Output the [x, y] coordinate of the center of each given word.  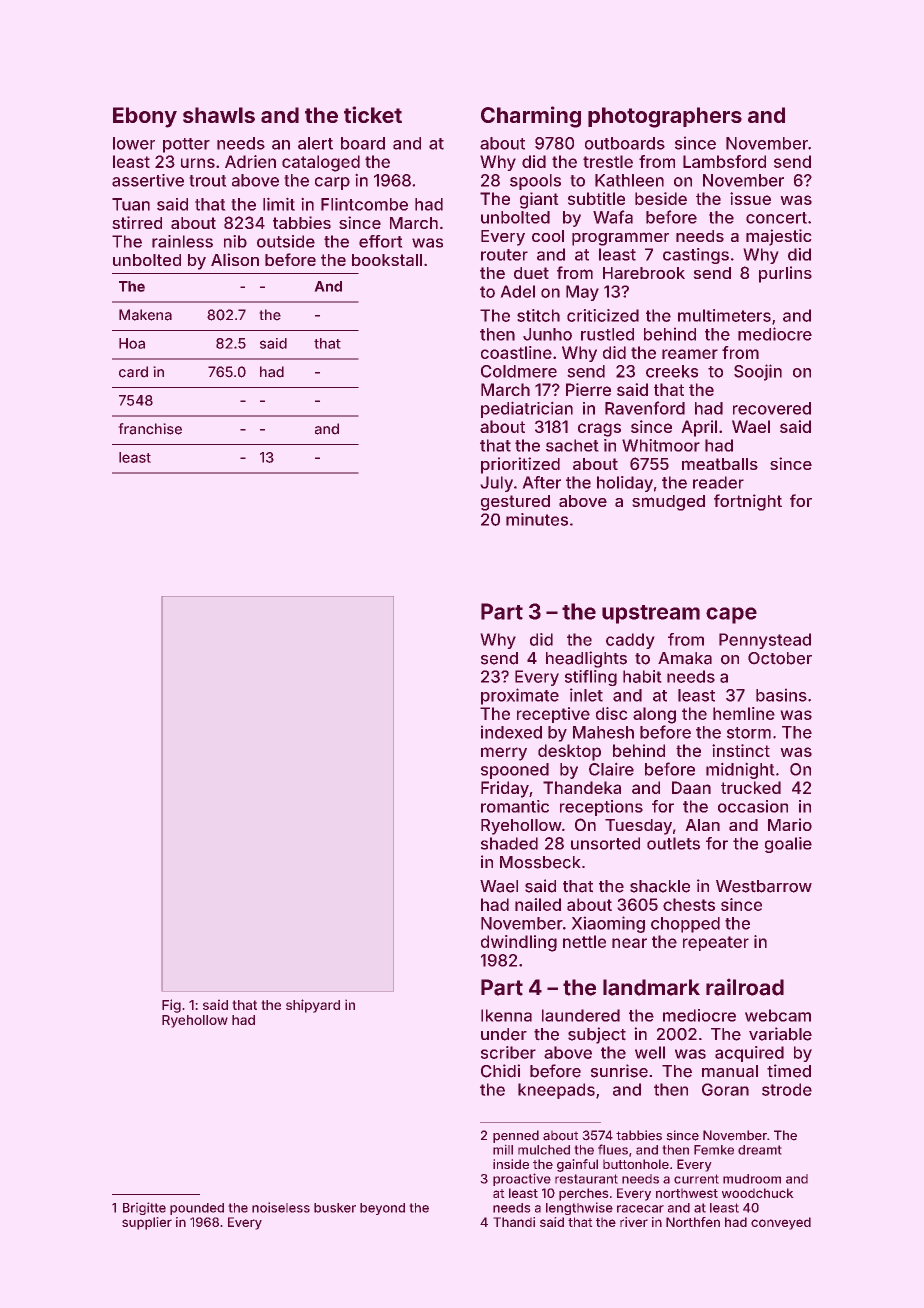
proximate [520, 696]
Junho [547, 334]
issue [750, 198]
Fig [171, 1006]
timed [789, 1071]
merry [504, 754]
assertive [148, 180]
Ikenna [506, 1015]
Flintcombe [364, 204]
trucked [751, 787]
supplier [147, 1223]
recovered [772, 408]
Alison [235, 259]
